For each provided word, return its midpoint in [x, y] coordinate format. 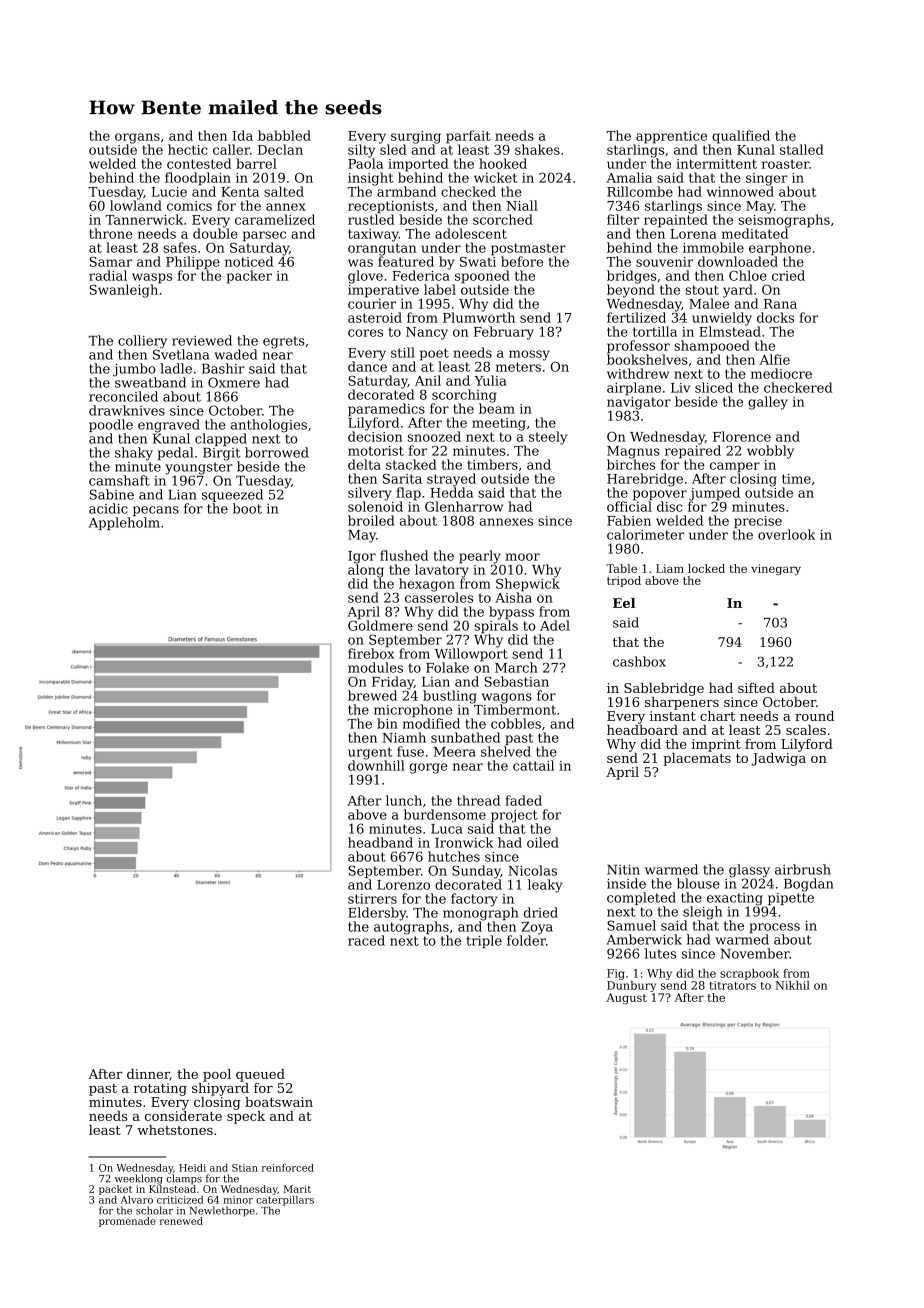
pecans [156, 511]
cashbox [639, 661]
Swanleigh [124, 291]
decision [375, 436]
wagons [507, 698]
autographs [411, 928]
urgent [370, 753]
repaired [693, 452]
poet [434, 354]
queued [260, 1075]
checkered [798, 387]
